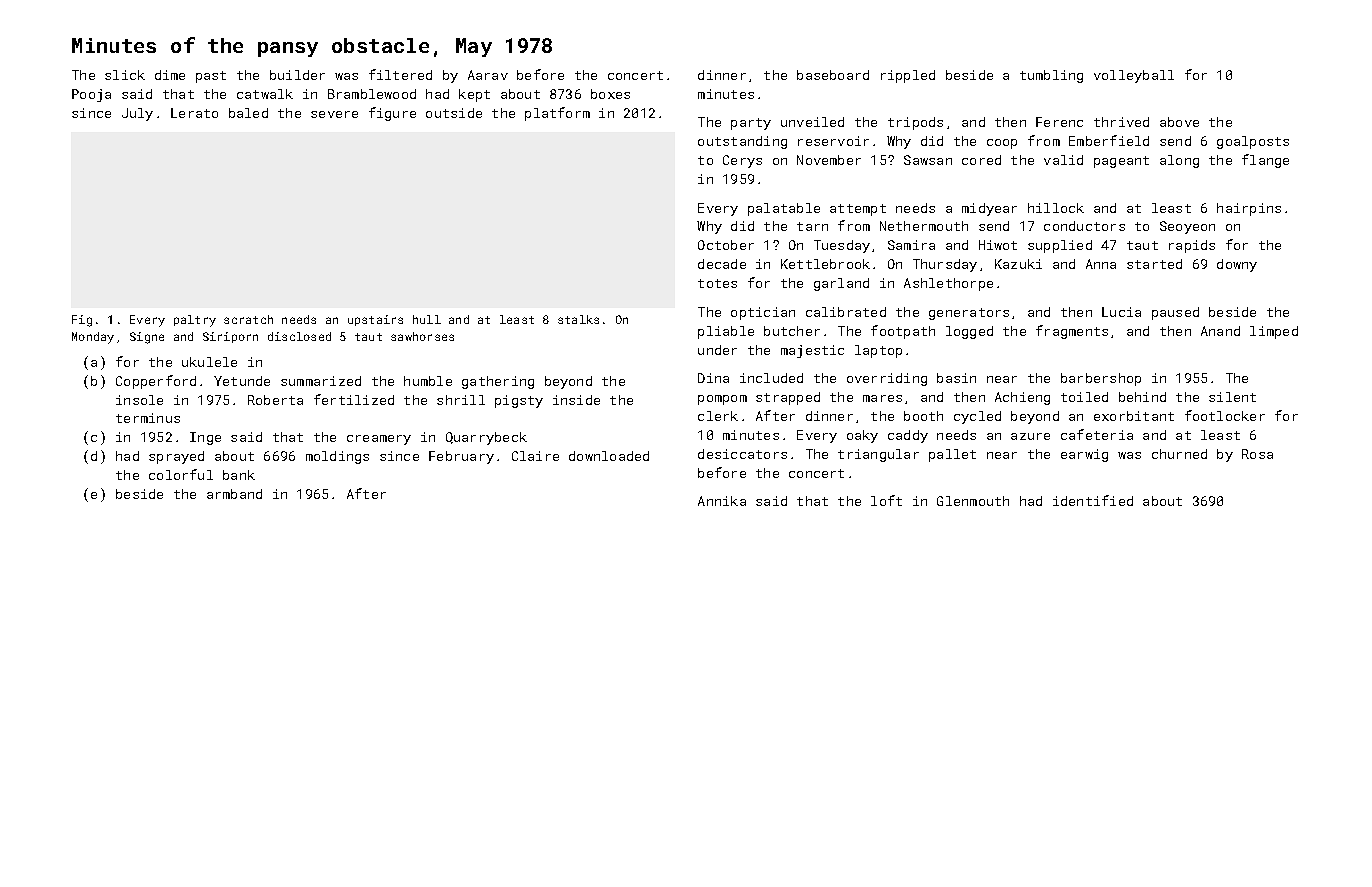  I want to click on bank, so click(239, 475).
